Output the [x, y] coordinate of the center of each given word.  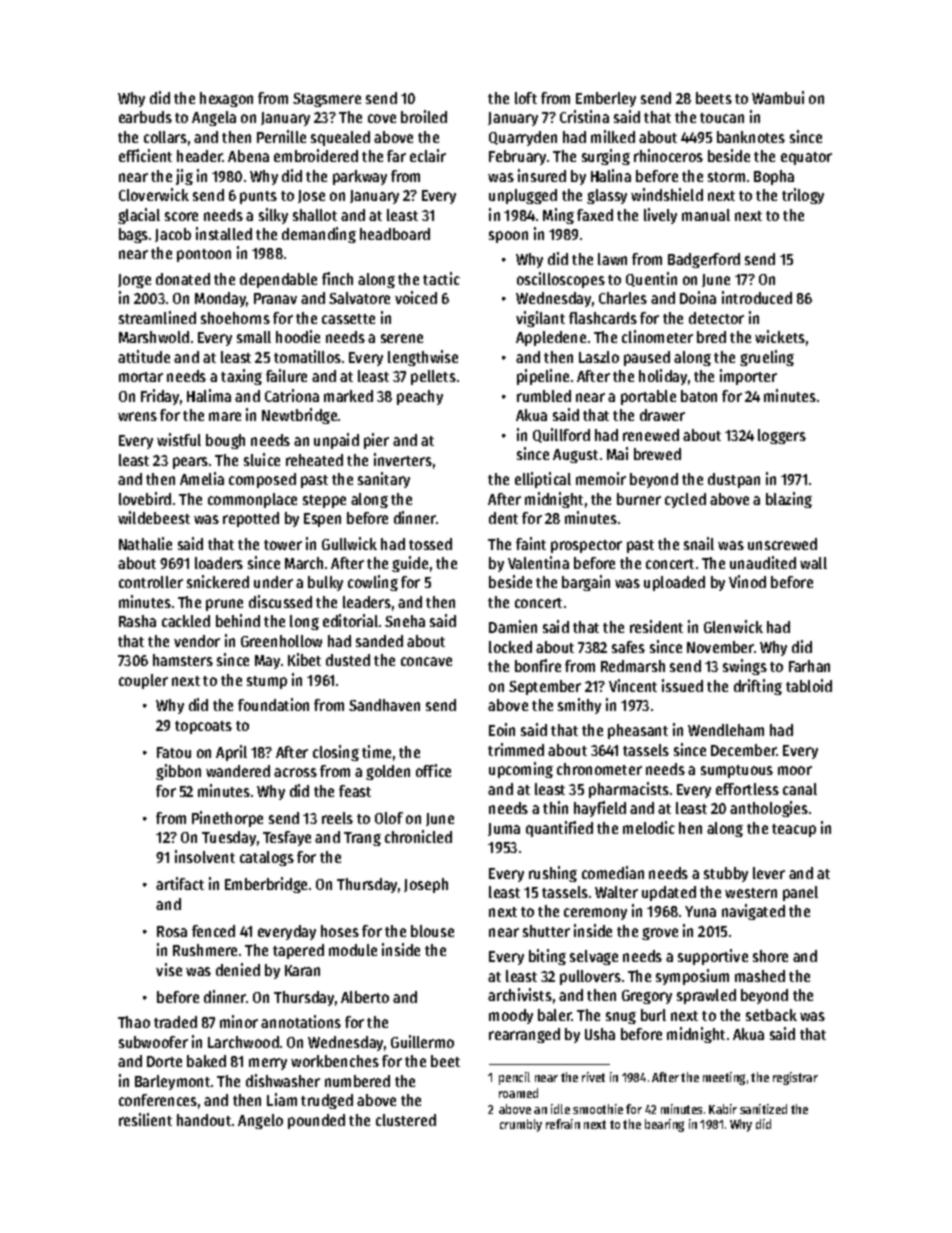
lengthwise [423, 358]
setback [771, 1015]
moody [511, 1016]
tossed [430, 544]
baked [206, 1061]
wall [813, 563]
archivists [520, 994]
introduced [757, 297]
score [181, 216]
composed [262, 480]
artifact [180, 883]
